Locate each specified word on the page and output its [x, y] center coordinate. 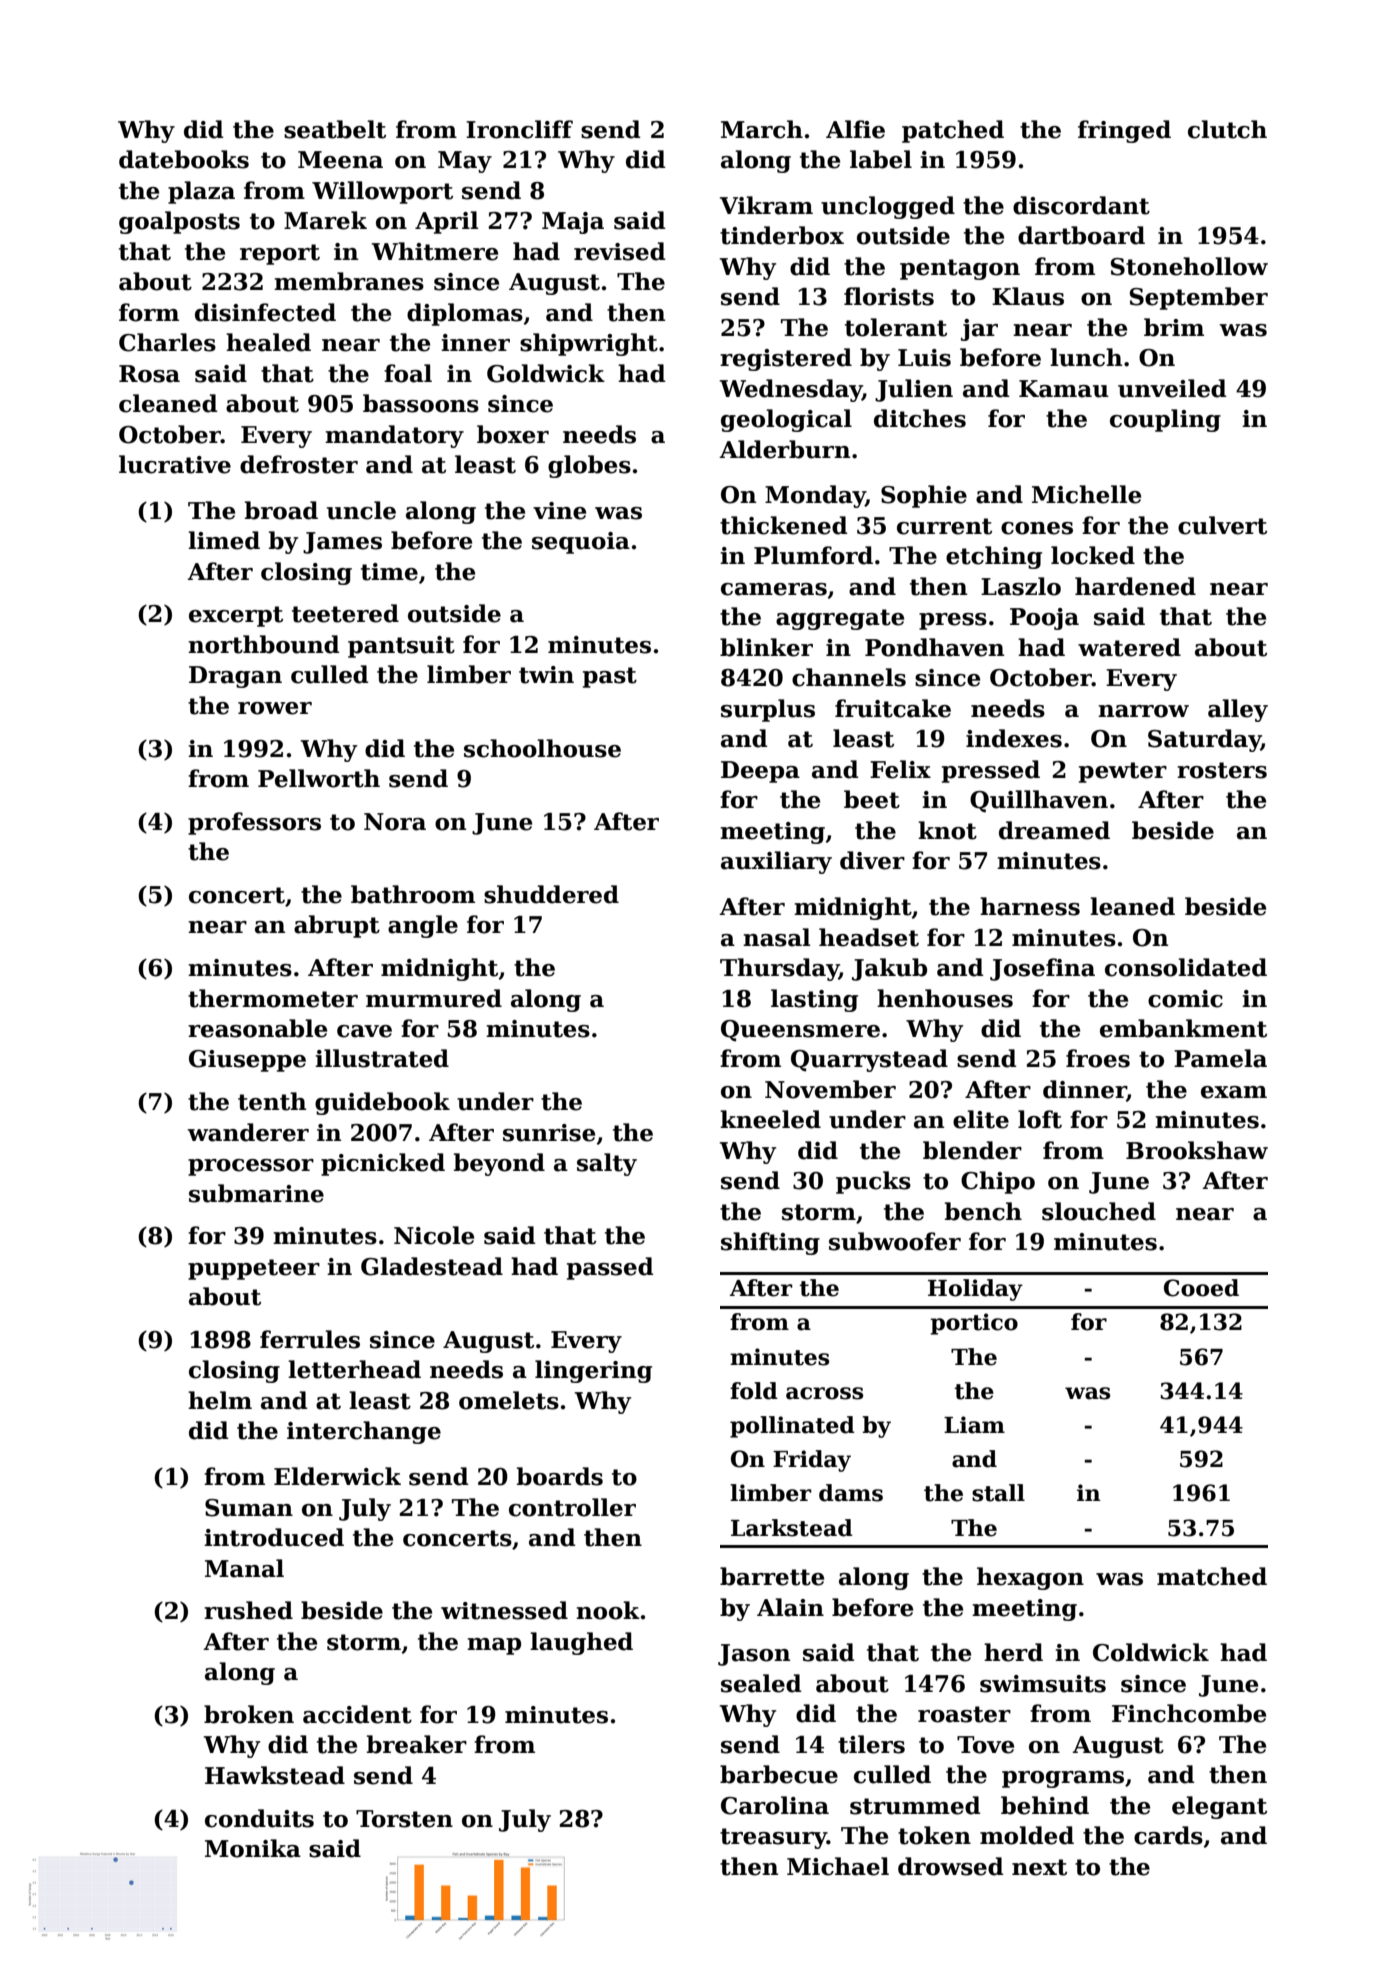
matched [1212, 1576]
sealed [761, 1683]
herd [1013, 1652]
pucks [873, 1182]
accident [357, 1714]
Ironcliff [519, 129]
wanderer [248, 1132]
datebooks [184, 159]
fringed [1124, 131]
